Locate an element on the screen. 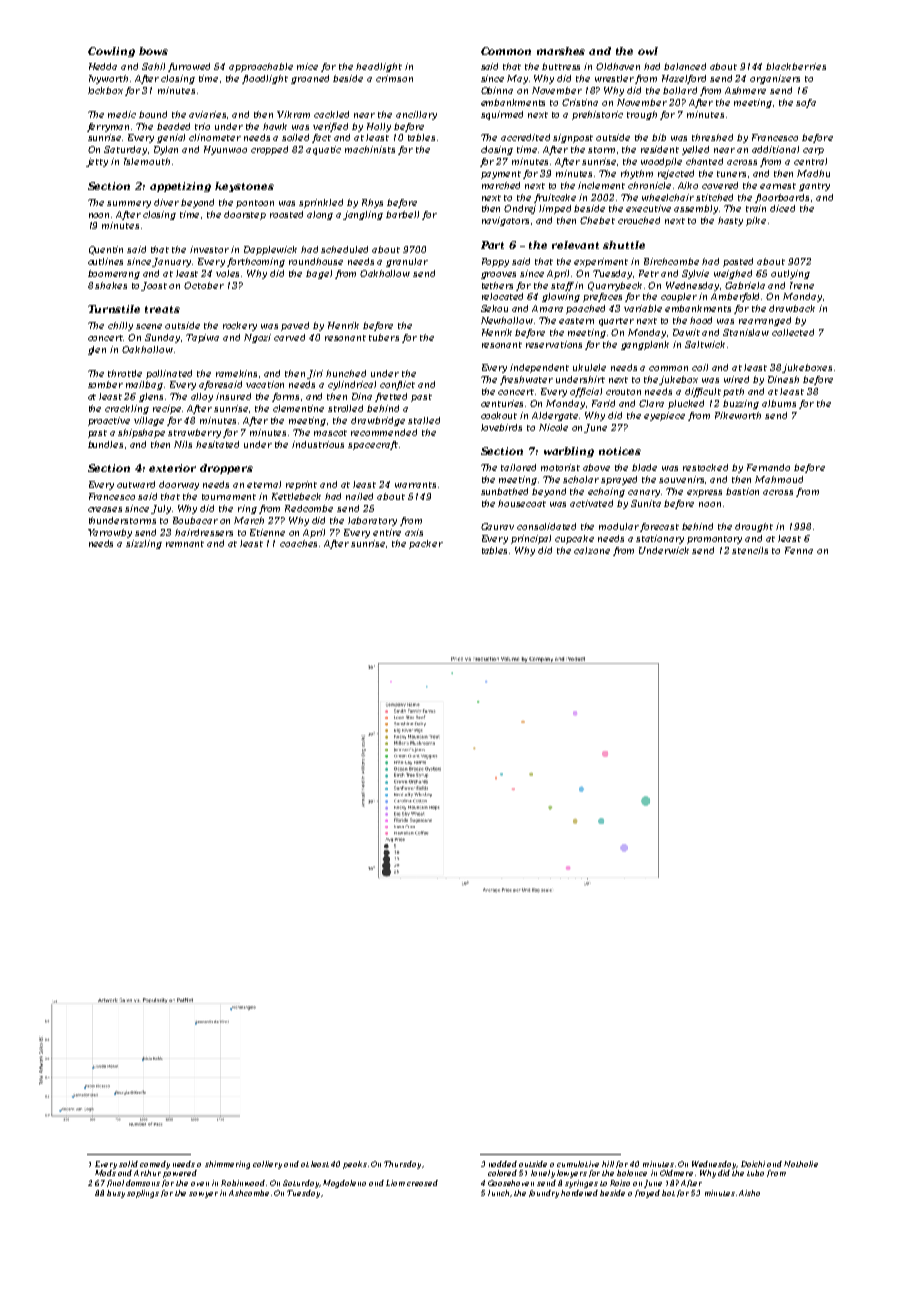 The image size is (924, 1308). barbell is located at coordinates (402, 214).
